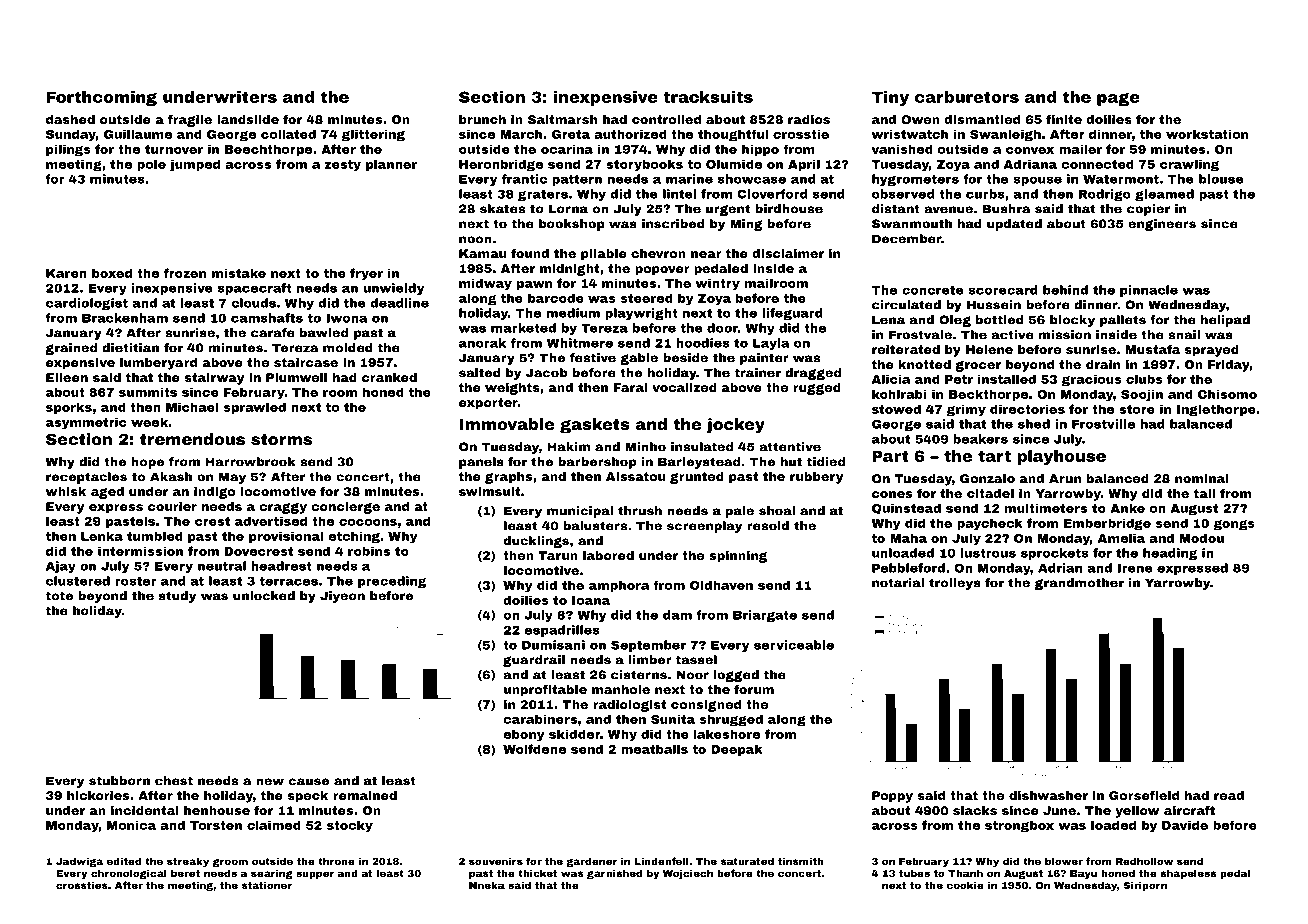 Image resolution: width=1308 pixels, height=924 pixels. Describe the element at coordinates (345, 508) in the image. I see `concierge` at that location.
